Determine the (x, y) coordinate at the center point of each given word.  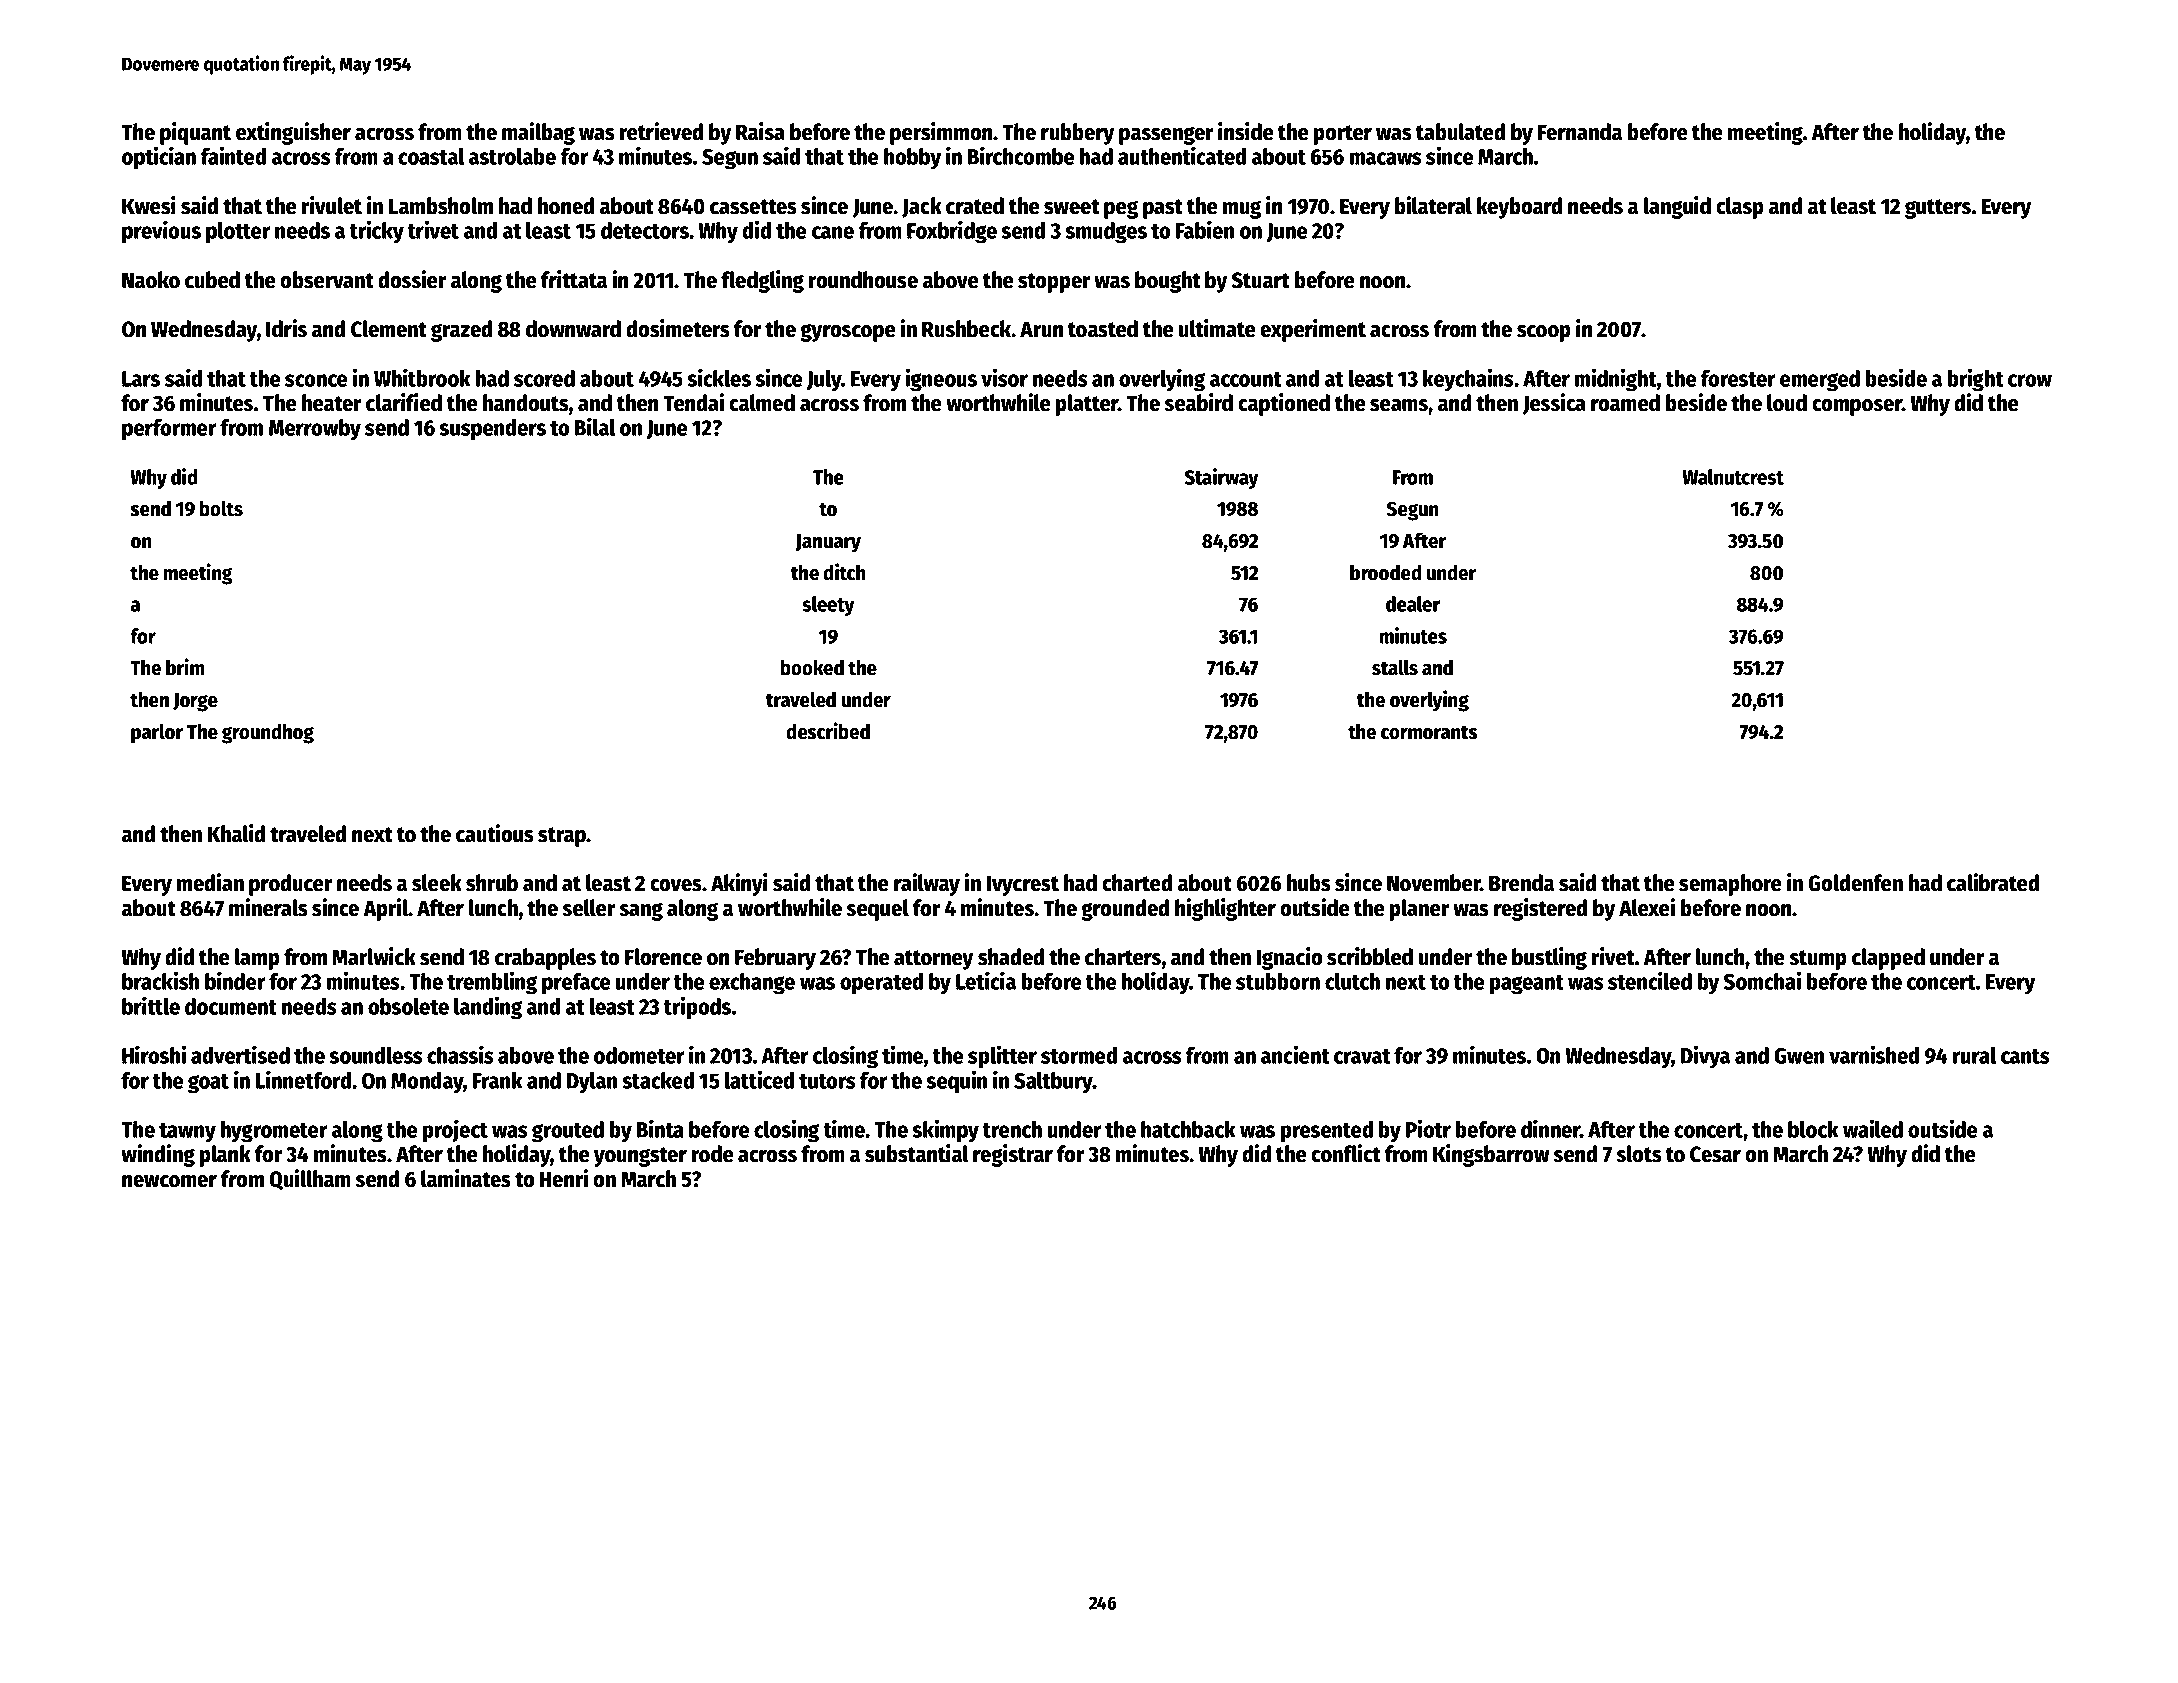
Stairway (1222, 478)
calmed (762, 403)
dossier (412, 279)
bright (1976, 380)
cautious (495, 833)
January (828, 543)
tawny (187, 1133)
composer (1857, 407)
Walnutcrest (1733, 477)
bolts (221, 508)
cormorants (1429, 732)
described (828, 731)
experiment (1313, 330)
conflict (1346, 1153)
